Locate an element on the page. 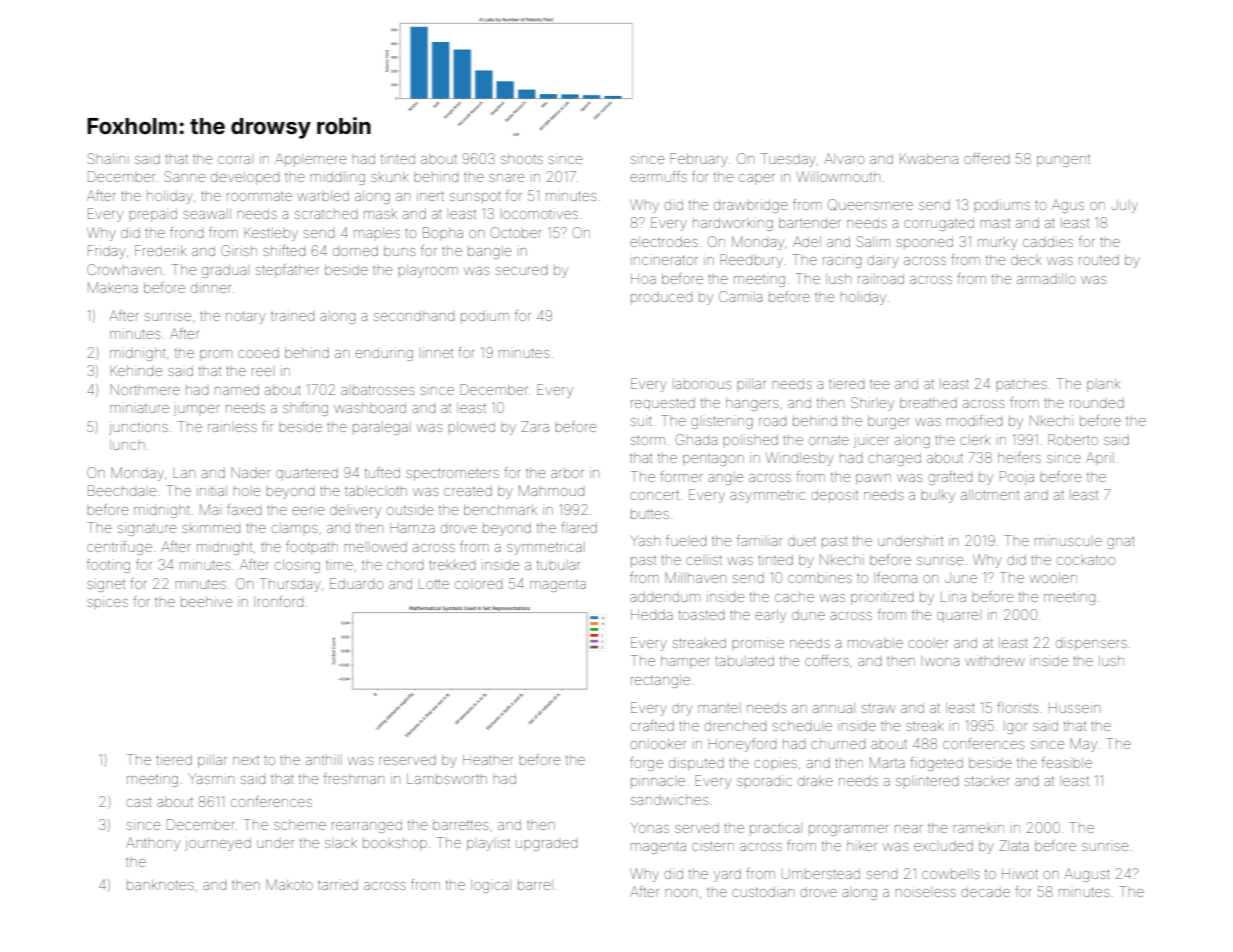 This document has height=952, width=1233. pungent is located at coordinates (1063, 160).
